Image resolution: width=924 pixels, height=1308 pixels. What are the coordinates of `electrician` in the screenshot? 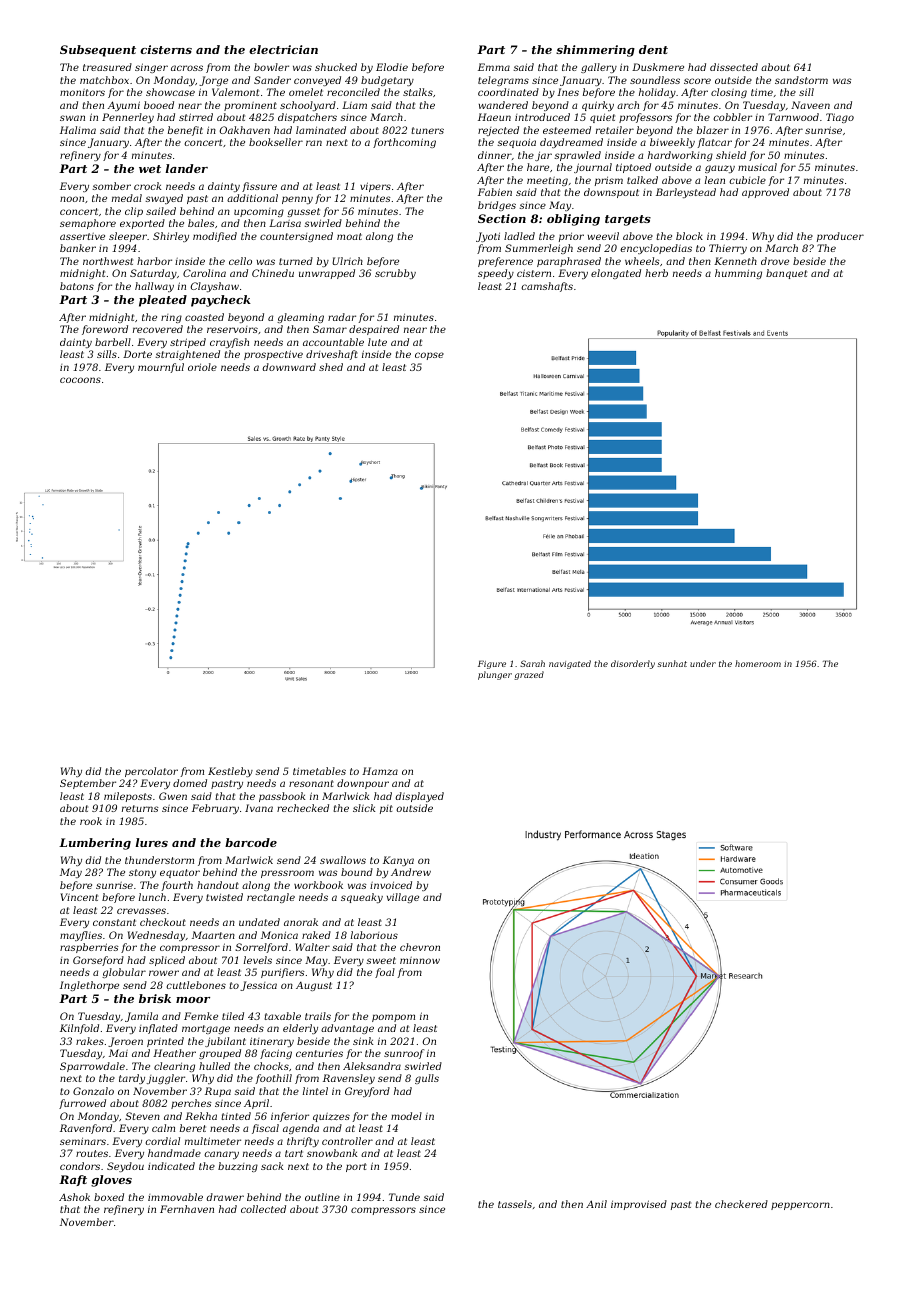 It's located at (283, 49).
